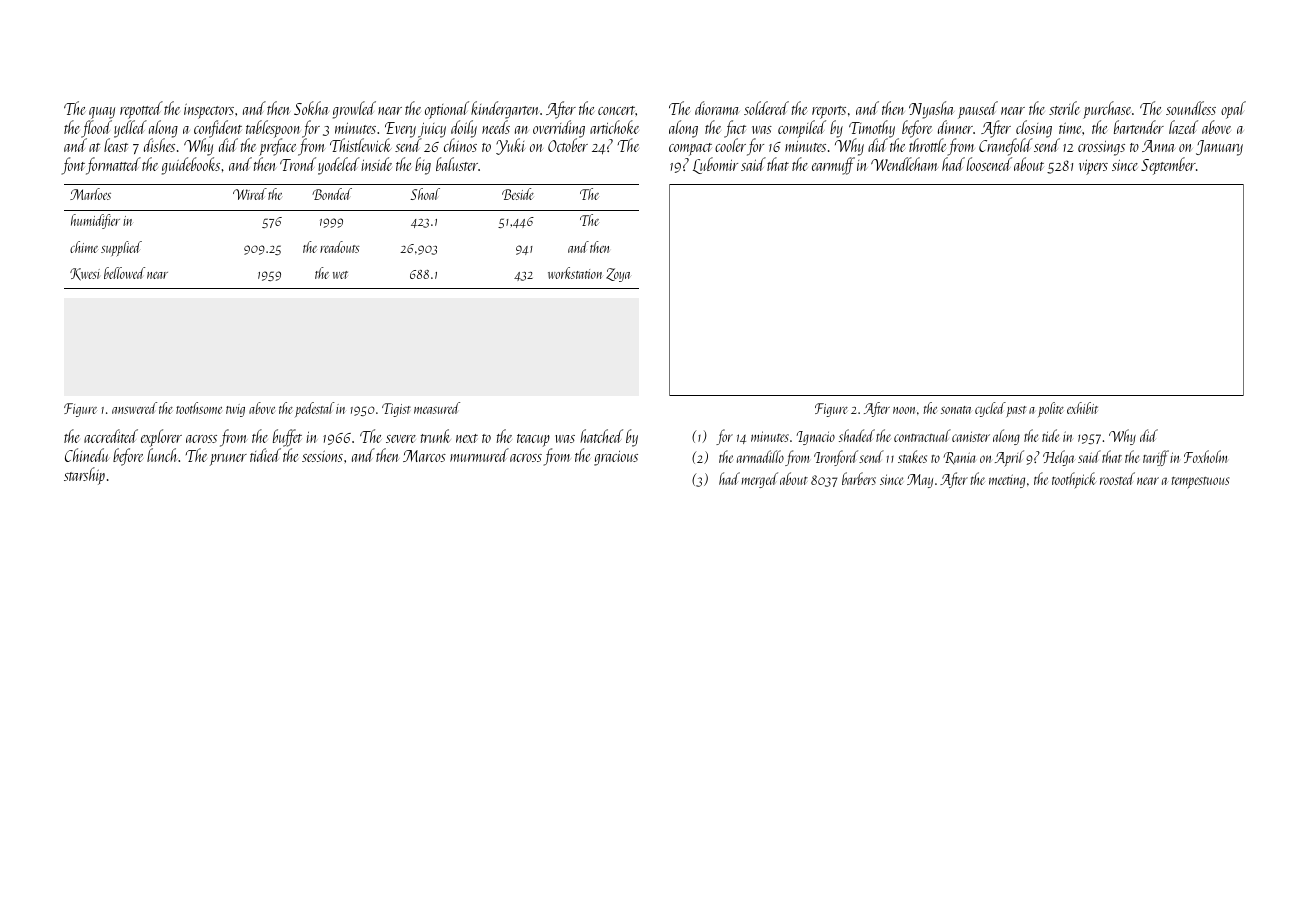  What do you see at coordinates (340, 275) in the image?
I see `wet` at bounding box center [340, 275].
